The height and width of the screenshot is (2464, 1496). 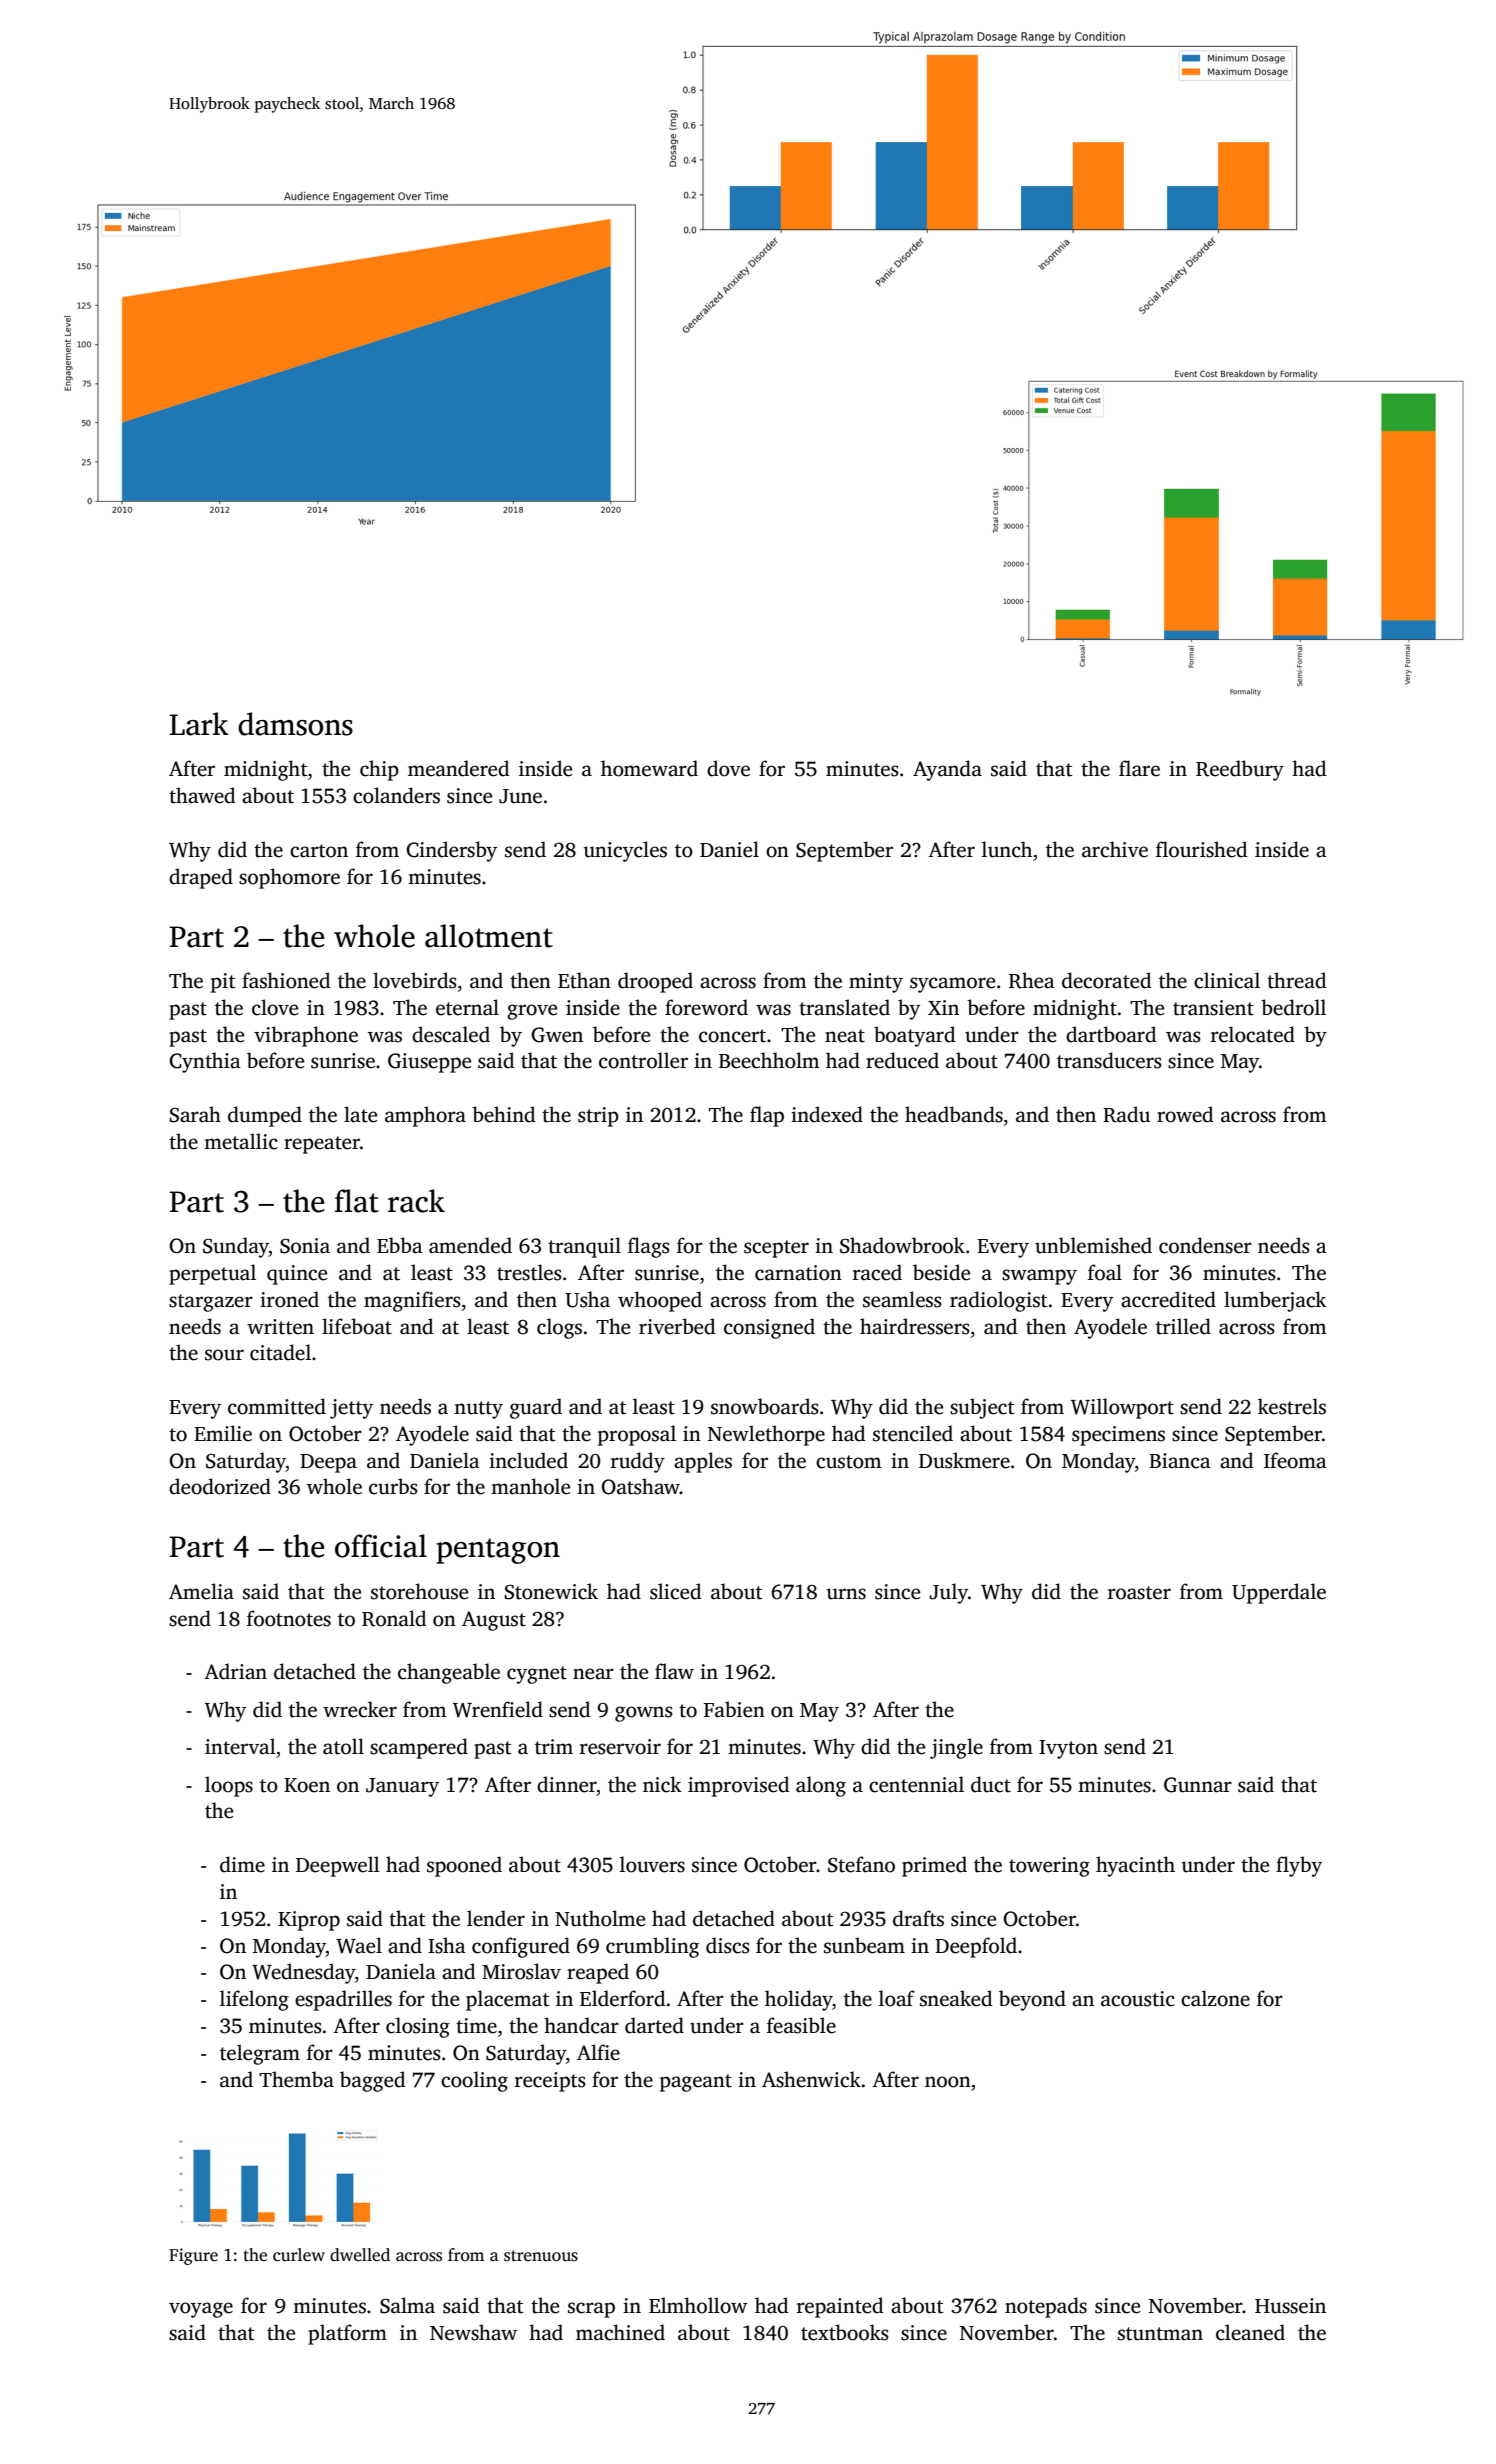 I want to click on carnation, so click(x=798, y=1273).
